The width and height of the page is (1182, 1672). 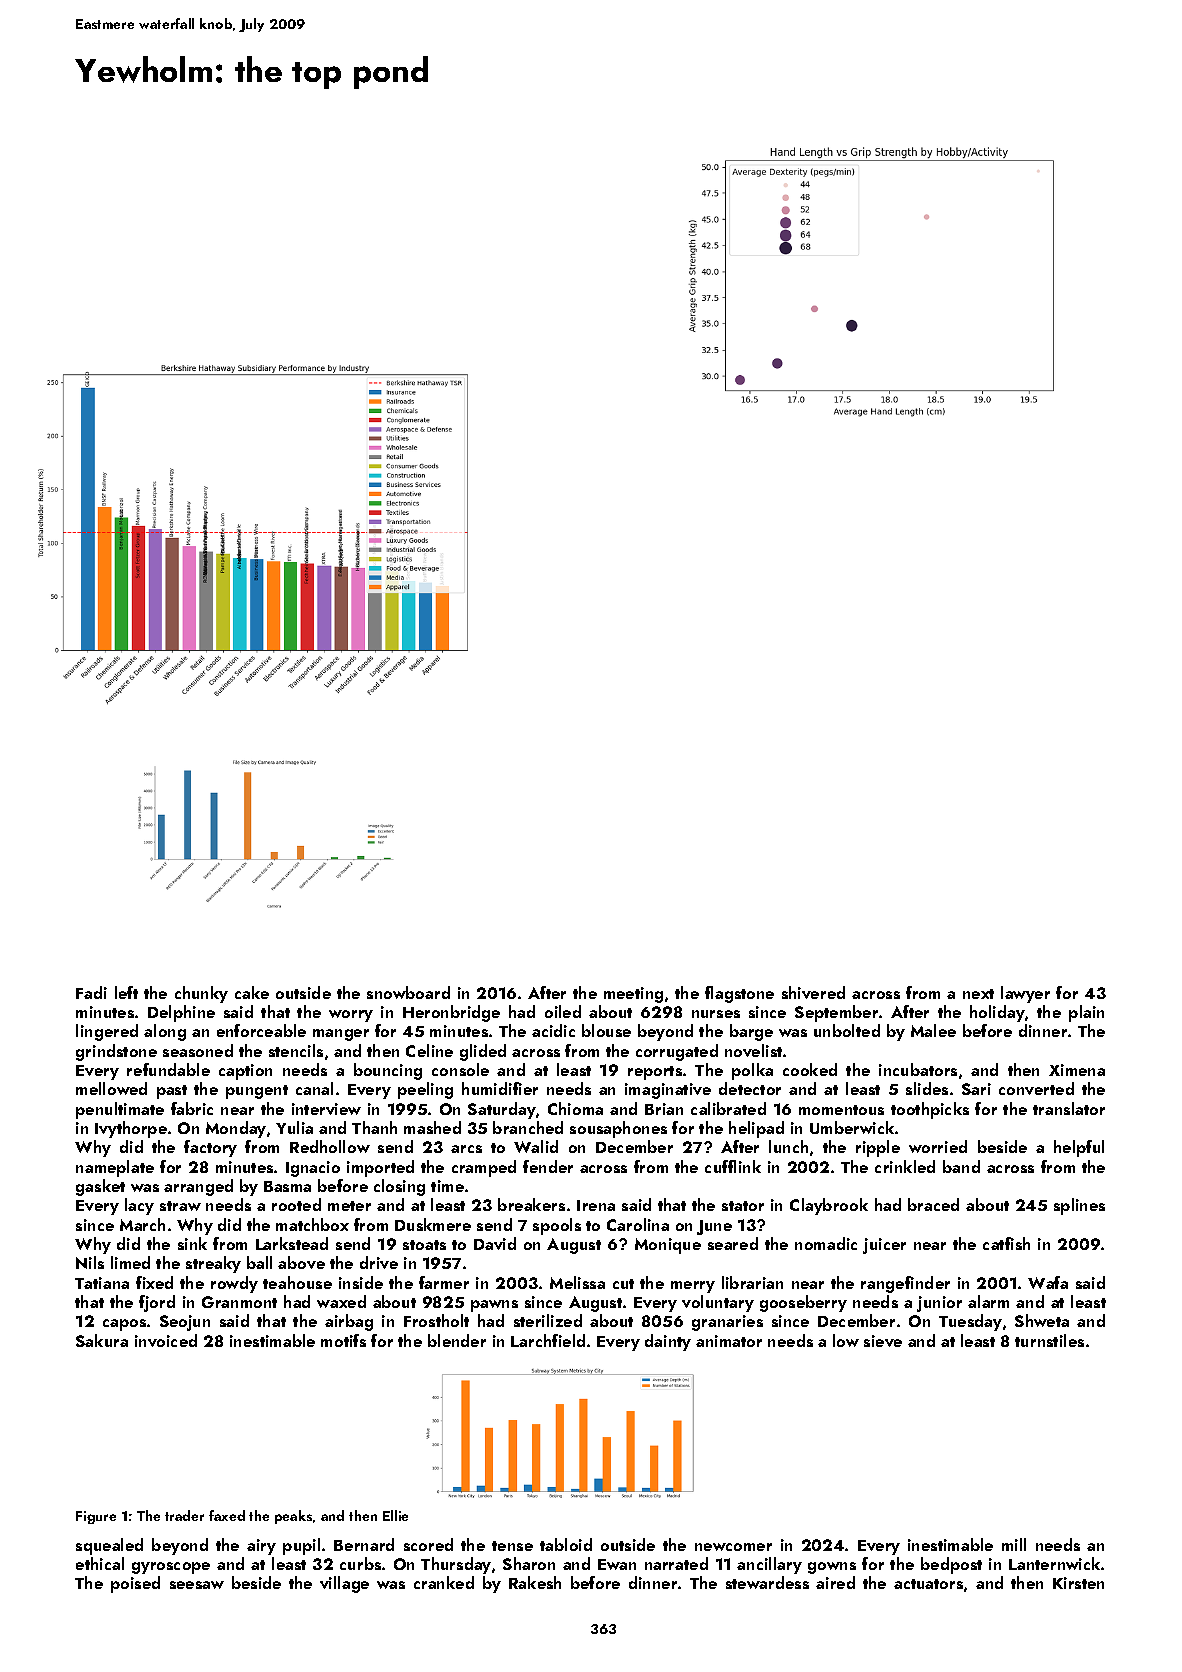 What do you see at coordinates (810, 1069) in the page?
I see `cooked` at bounding box center [810, 1069].
